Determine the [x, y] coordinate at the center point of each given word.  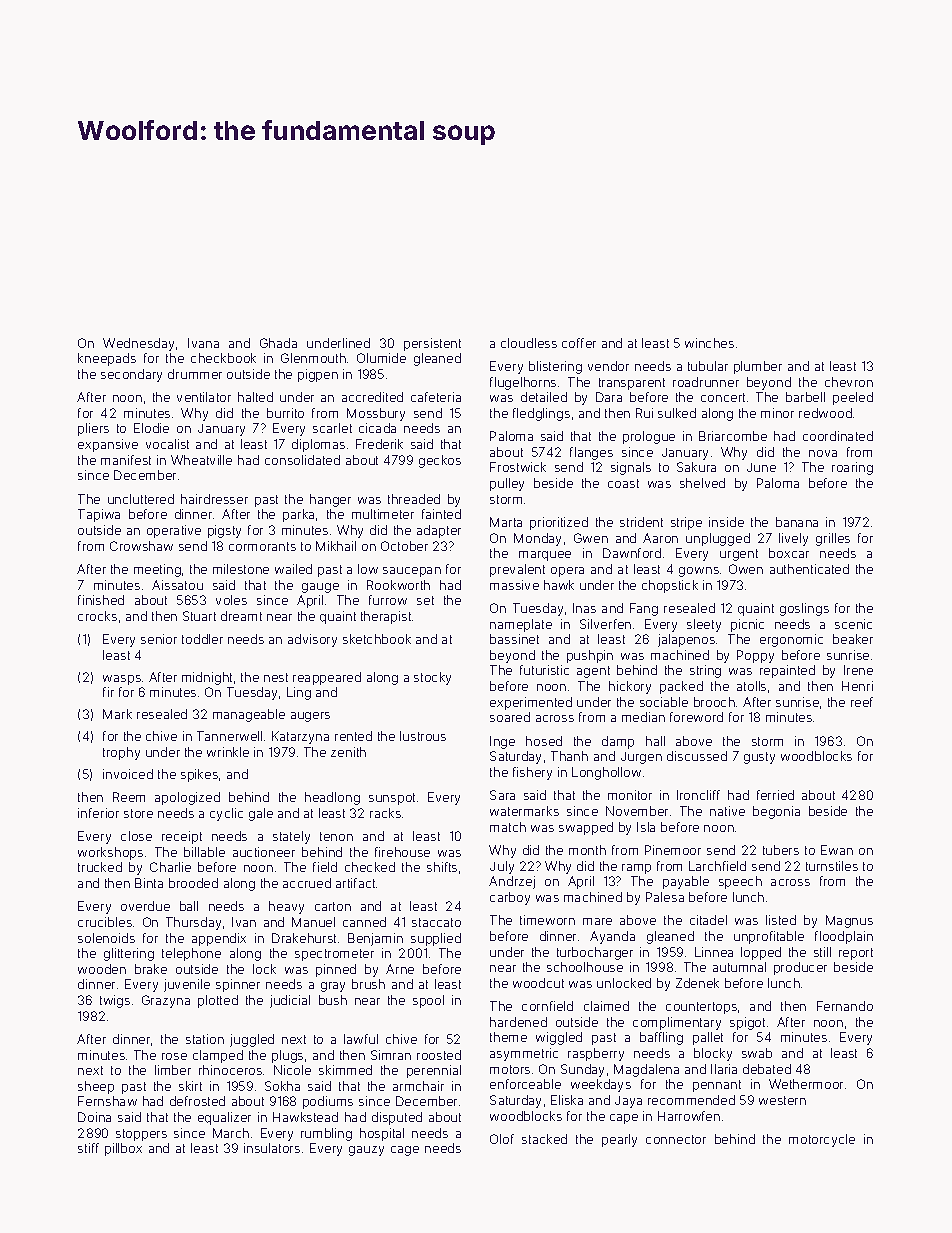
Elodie [151, 428]
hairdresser [214, 499]
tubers [781, 850]
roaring [852, 468]
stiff [88, 1148]
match [508, 827]
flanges [591, 453]
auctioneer [264, 852]
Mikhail [336, 546]
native [727, 811]
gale [261, 814]
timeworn [547, 920]
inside [726, 522]
